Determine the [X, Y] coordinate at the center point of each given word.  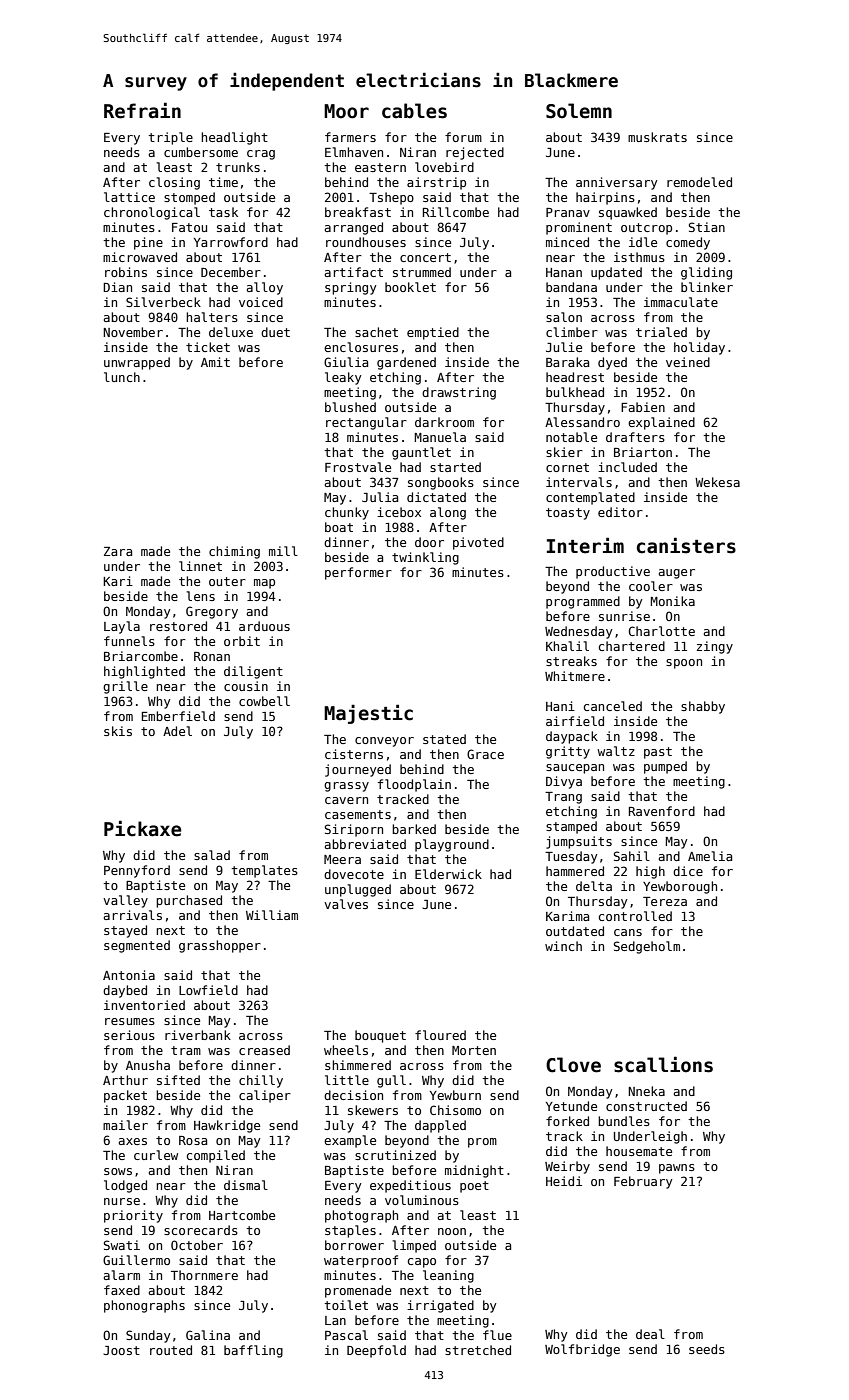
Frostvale [358, 467]
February [643, 1182]
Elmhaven [354, 152]
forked [567, 1121]
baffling [253, 1351]
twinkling [425, 558]
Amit [215, 362]
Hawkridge [227, 1126]
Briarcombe [141, 656]
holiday [699, 348]
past [658, 753]
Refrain [142, 110]
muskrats [657, 137]
